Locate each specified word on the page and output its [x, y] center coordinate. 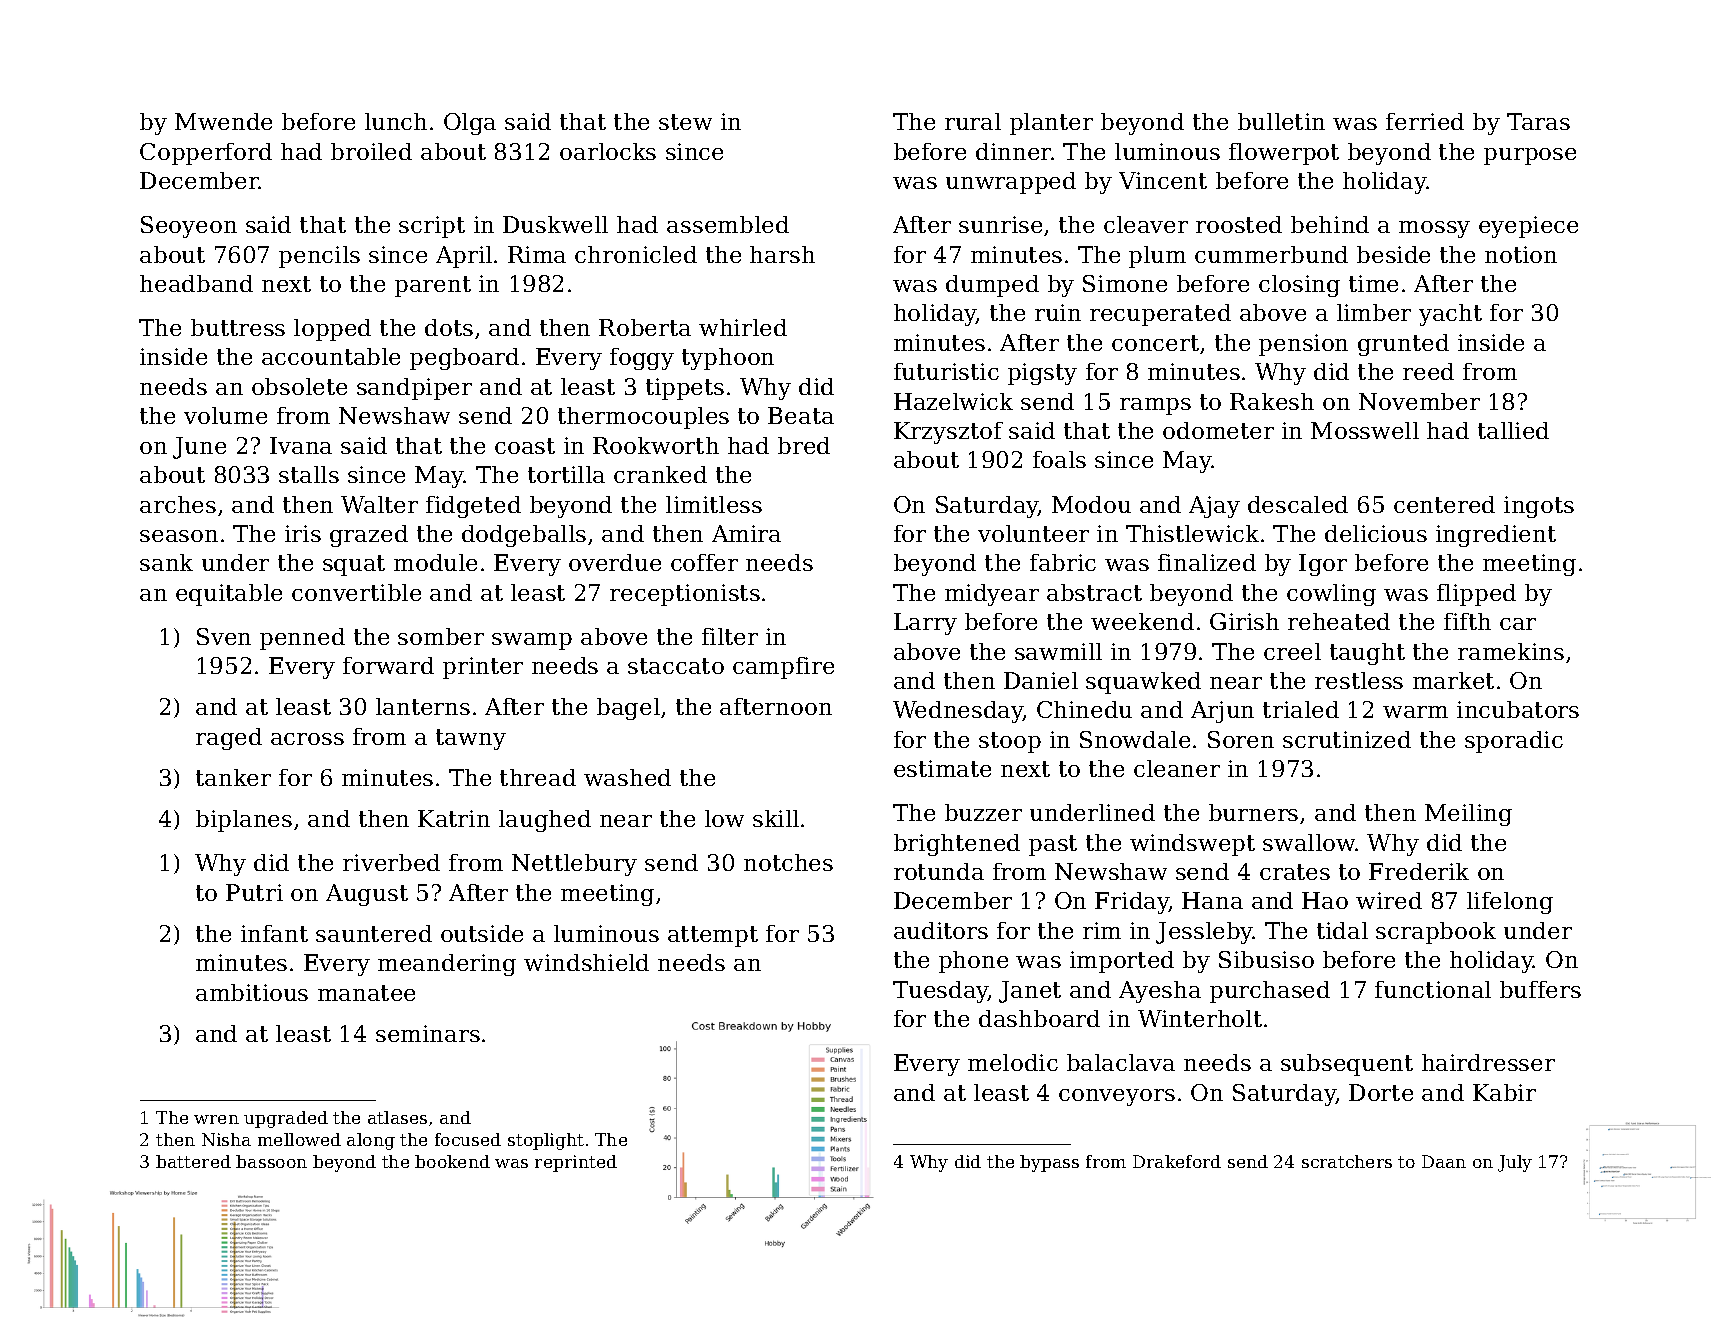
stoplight [546, 1141]
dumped [992, 286]
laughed [545, 821]
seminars [428, 1033]
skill [776, 818]
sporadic [1514, 742]
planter [1051, 124]
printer [483, 668]
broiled [371, 151]
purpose [1530, 156]
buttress [238, 327]
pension [1303, 345]
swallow [1309, 842]
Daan [1444, 1161]
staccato [676, 666]
